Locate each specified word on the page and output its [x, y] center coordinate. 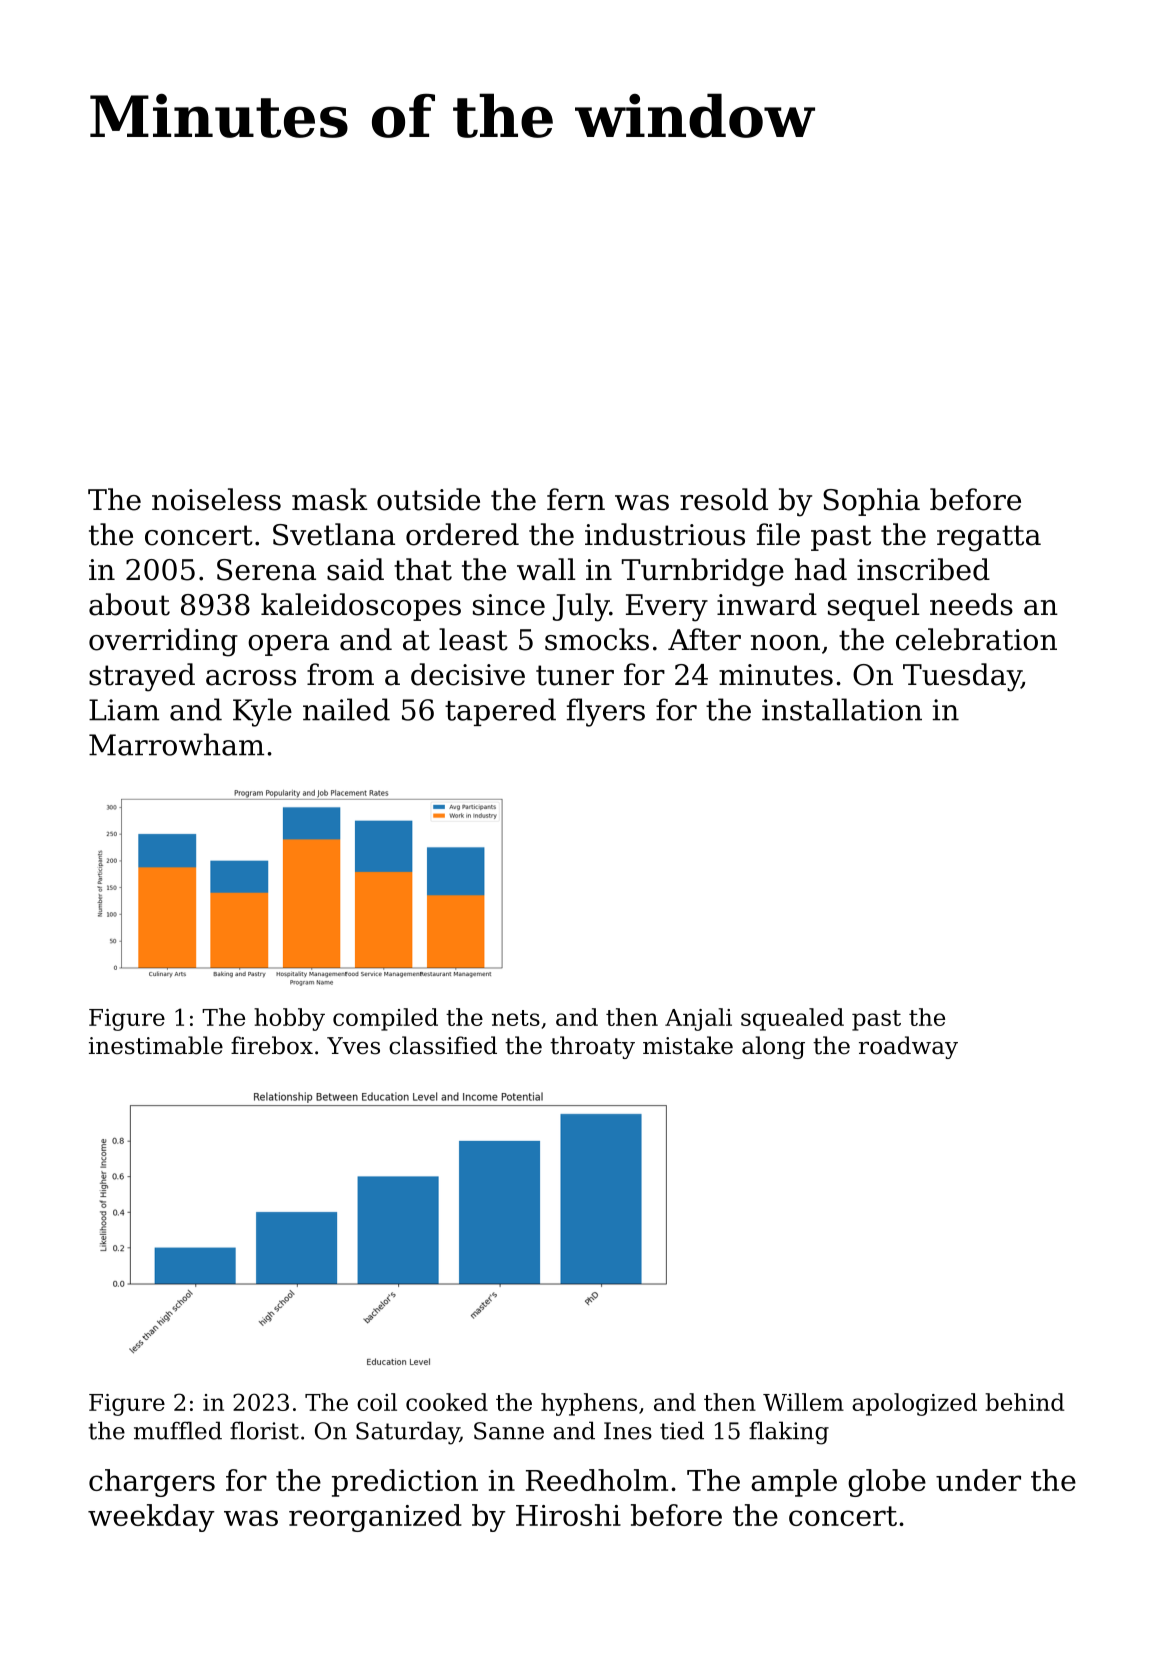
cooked [447, 1402]
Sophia [871, 502]
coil [377, 1402]
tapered [500, 712]
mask [329, 499]
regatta [989, 538]
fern [576, 499]
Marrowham [176, 744]
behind [1024, 1402]
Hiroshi [568, 1515]
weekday [151, 1518]
